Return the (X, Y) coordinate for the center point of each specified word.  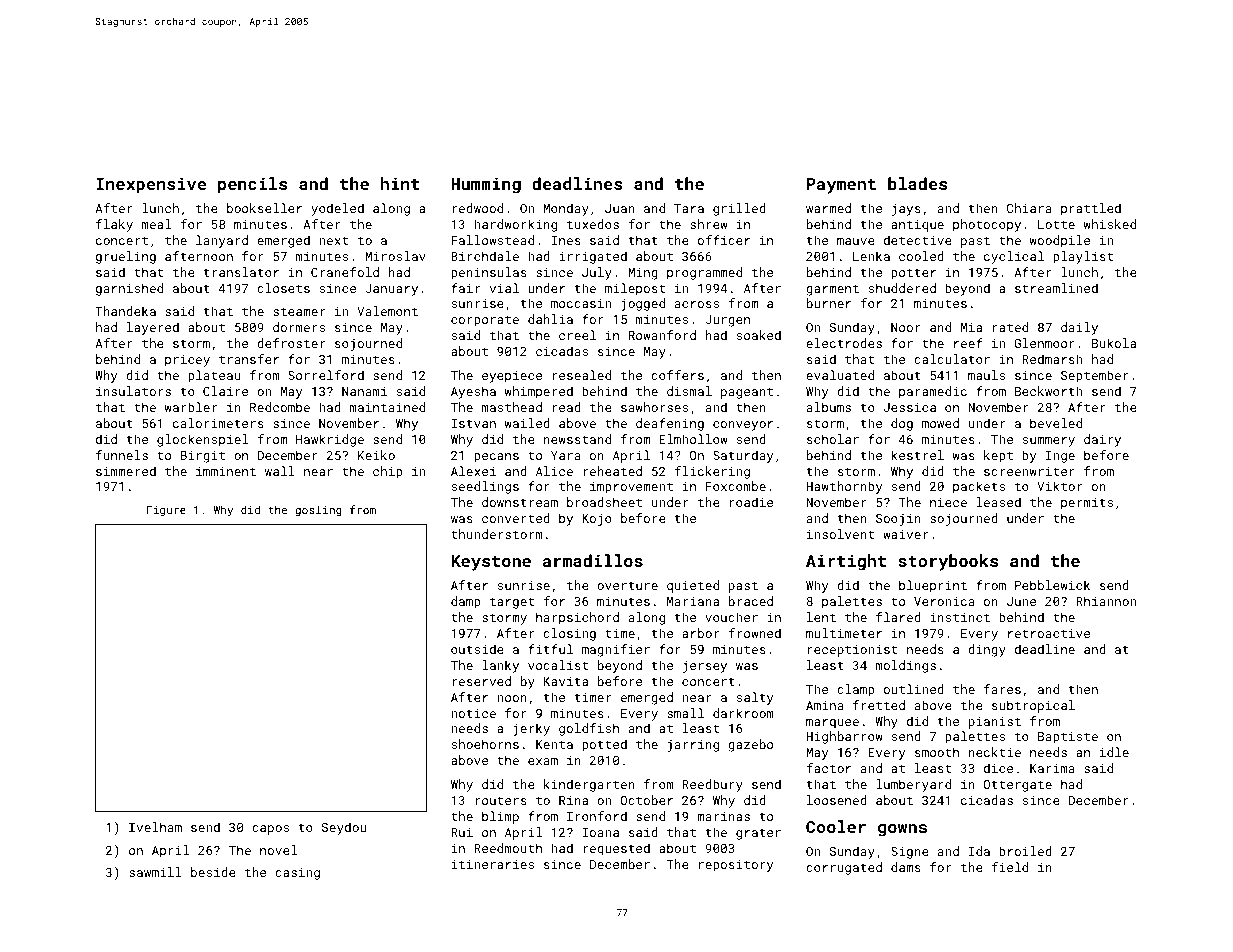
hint (400, 183)
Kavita (566, 681)
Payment (841, 186)
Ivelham (155, 827)
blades (917, 183)
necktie (995, 752)
